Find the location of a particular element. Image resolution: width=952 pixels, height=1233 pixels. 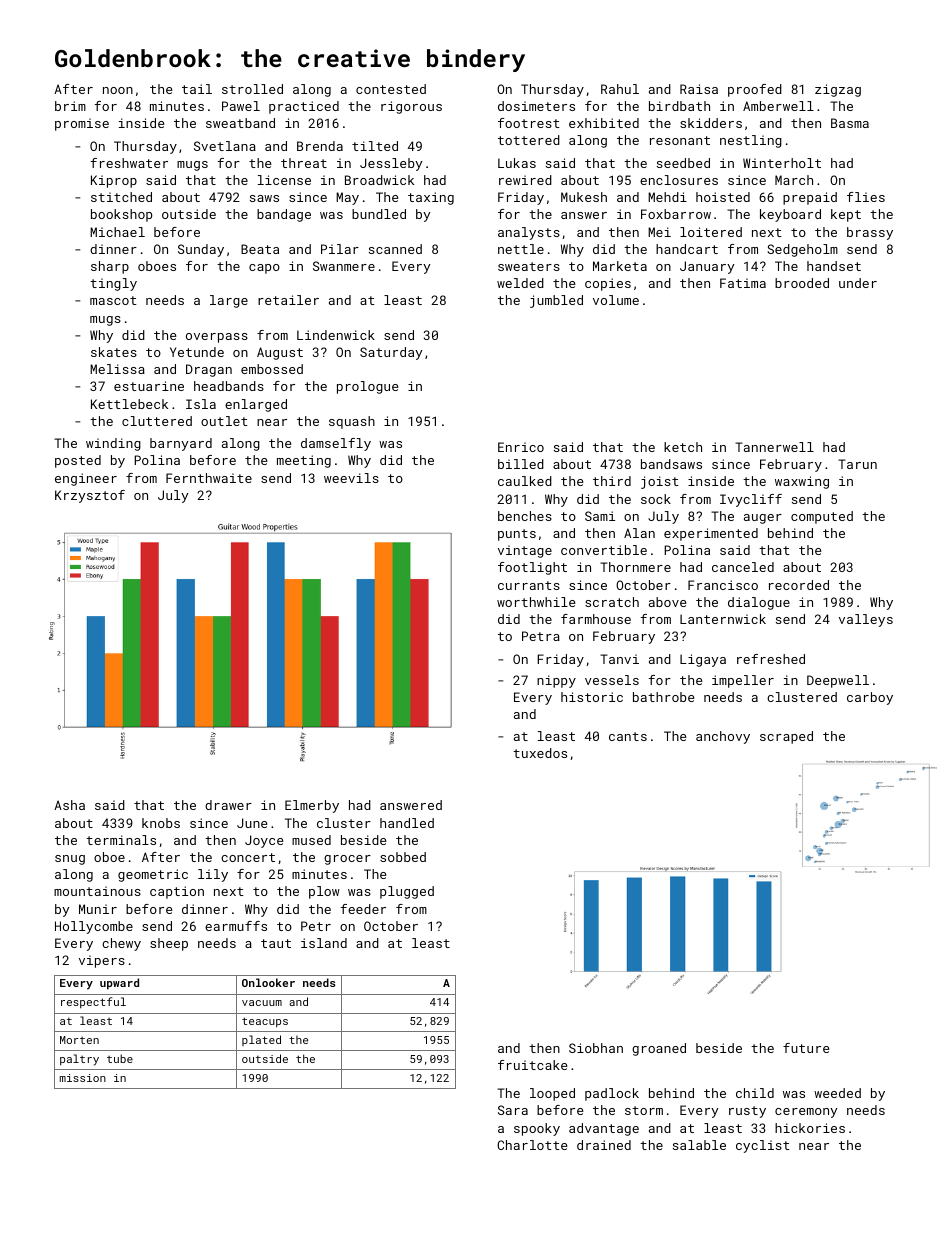

rigorous is located at coordinates (411, 107).
